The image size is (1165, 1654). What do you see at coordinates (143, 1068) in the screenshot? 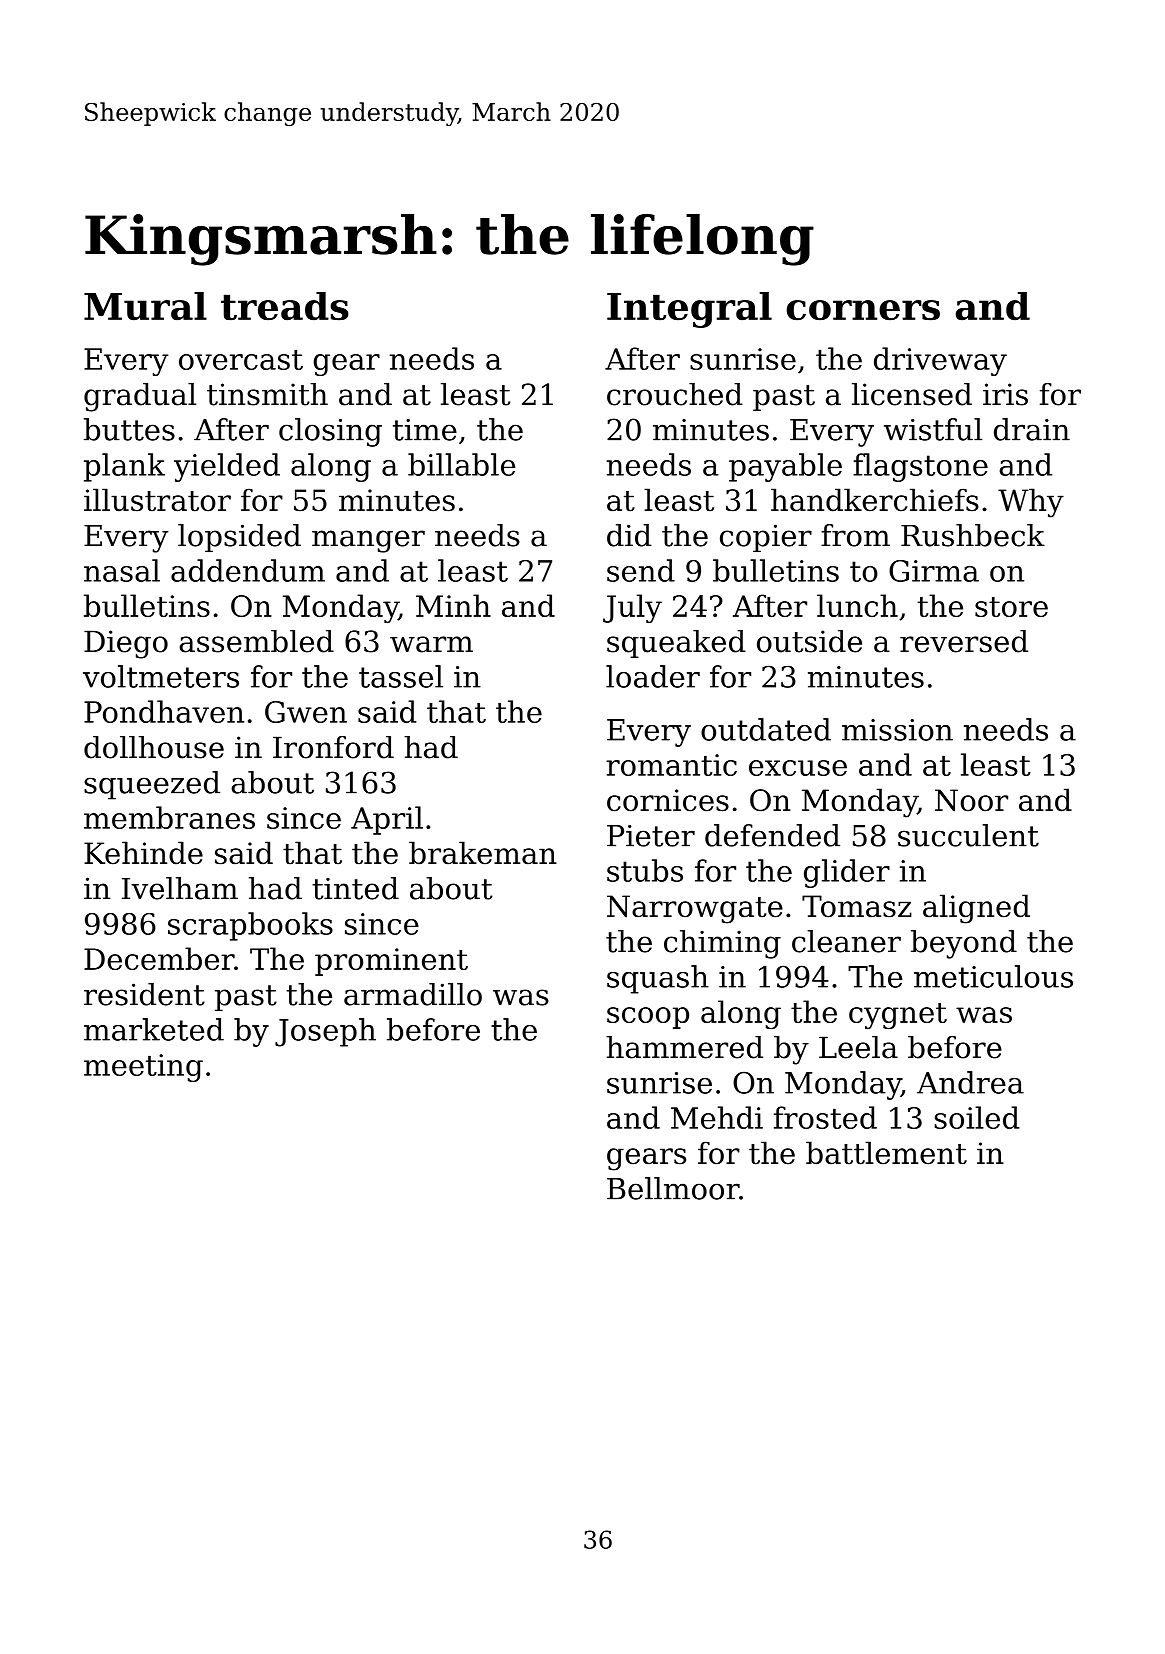
I see `meeting` at bounding box center [143, 1068].
